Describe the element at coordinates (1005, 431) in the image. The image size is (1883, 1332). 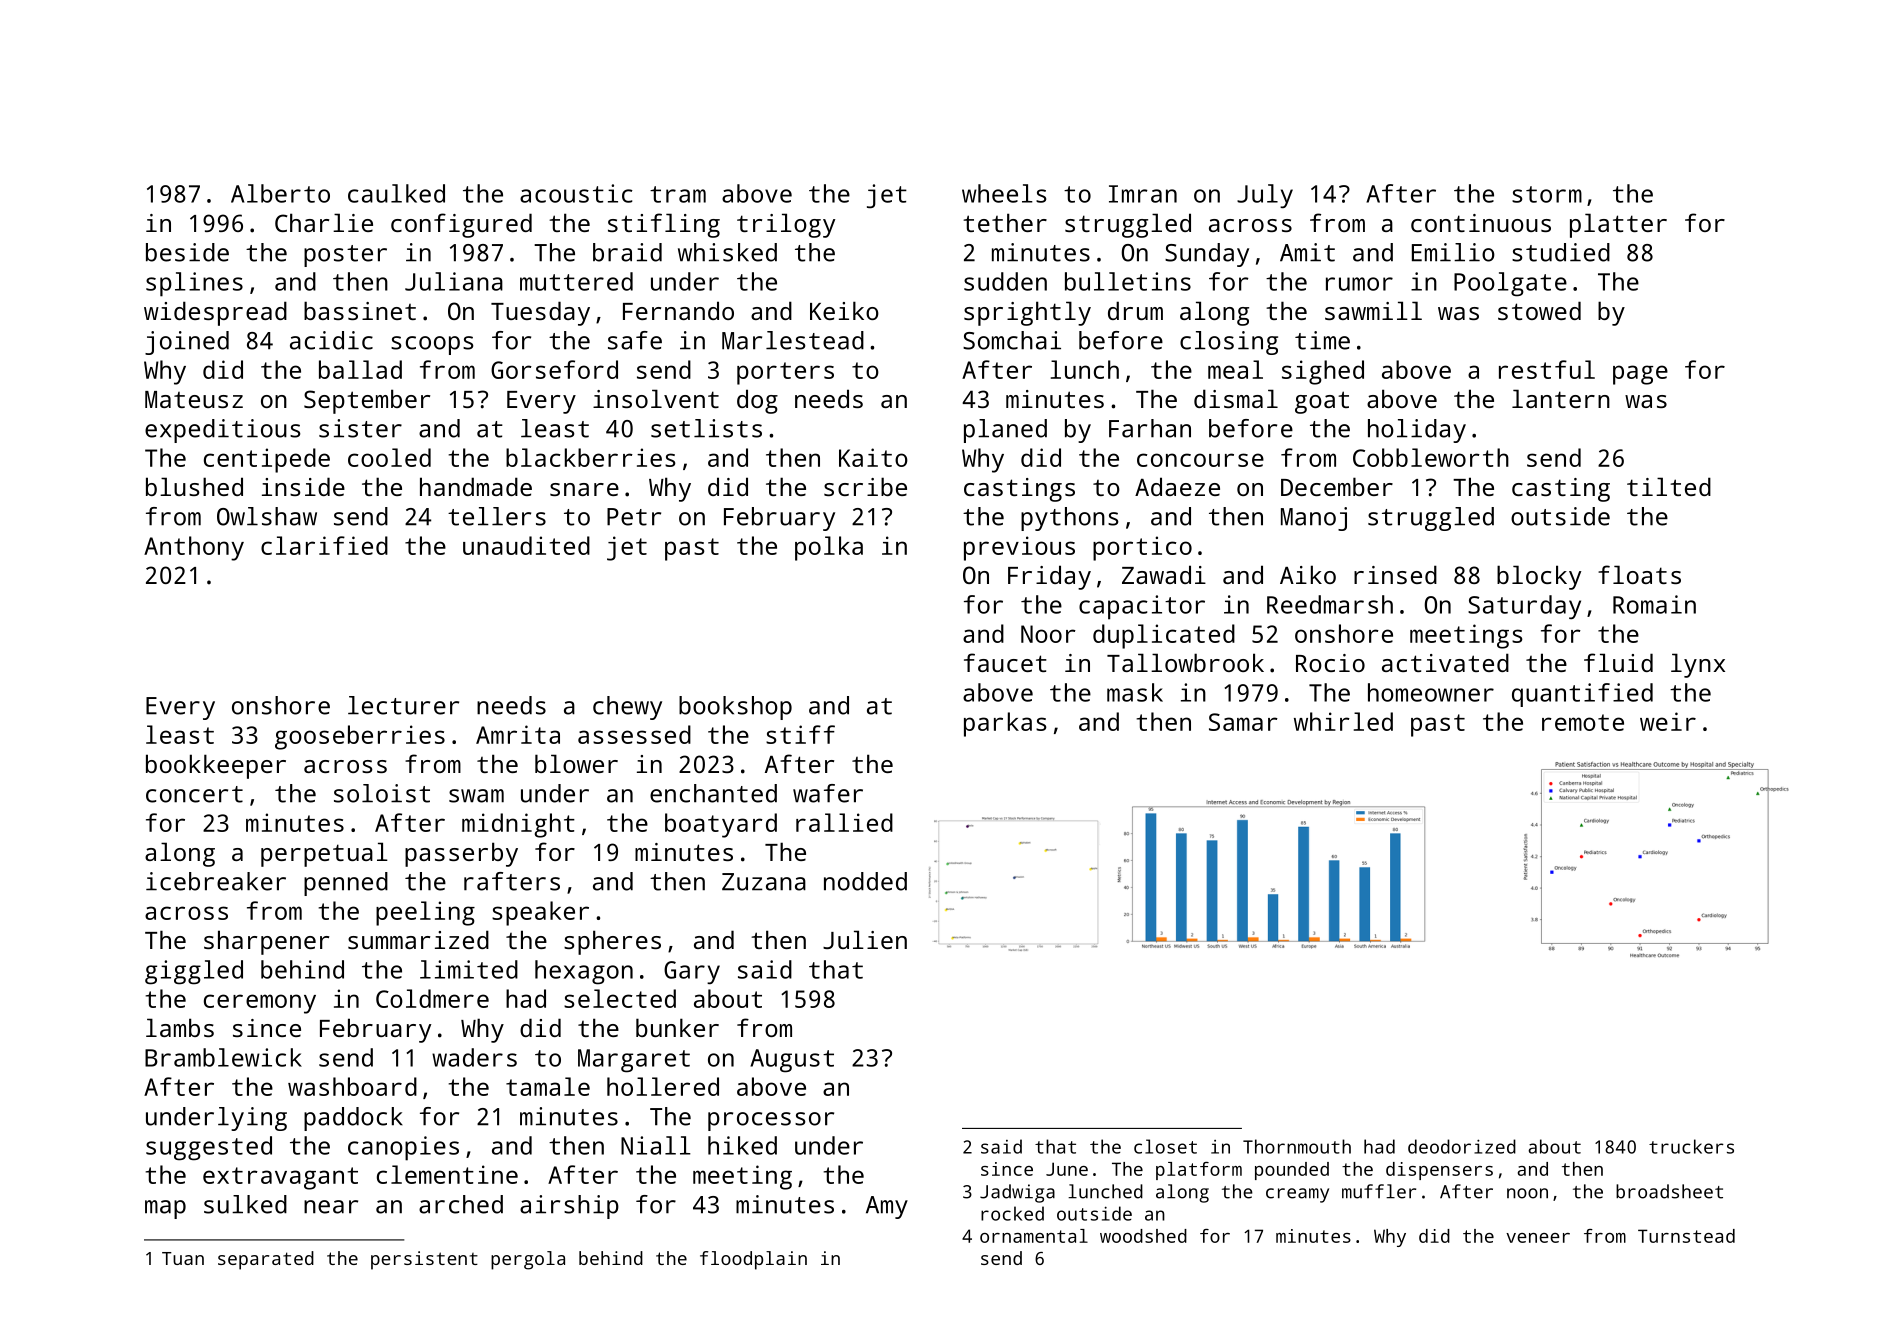
I see `planed` at that location.
